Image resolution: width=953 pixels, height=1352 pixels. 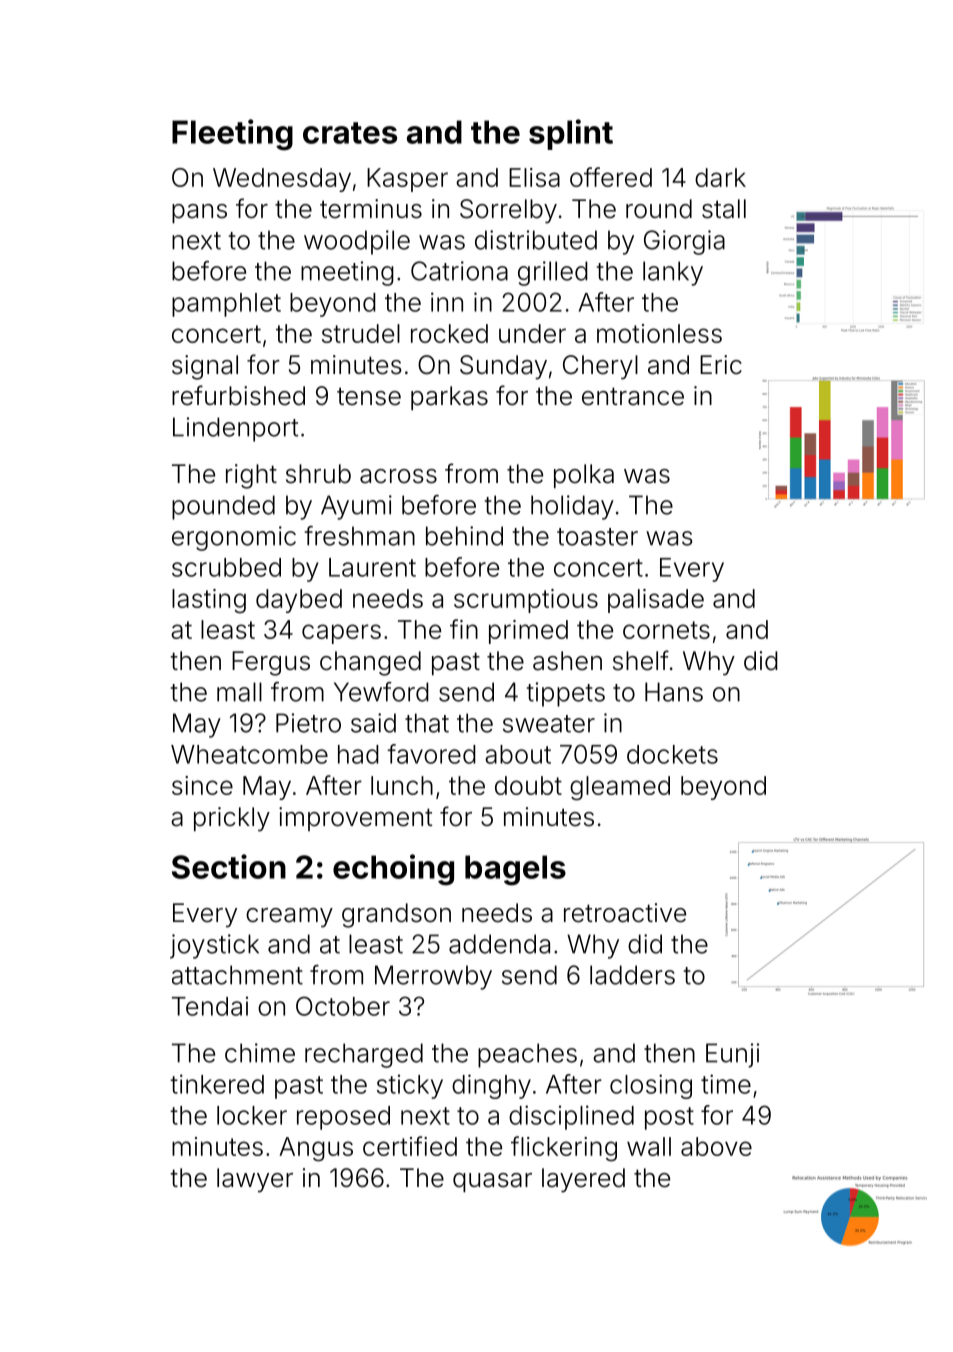 What do you see at coordinates (583, 1180) in the image?
I see `layered` at bounding box center [583, 1180].
